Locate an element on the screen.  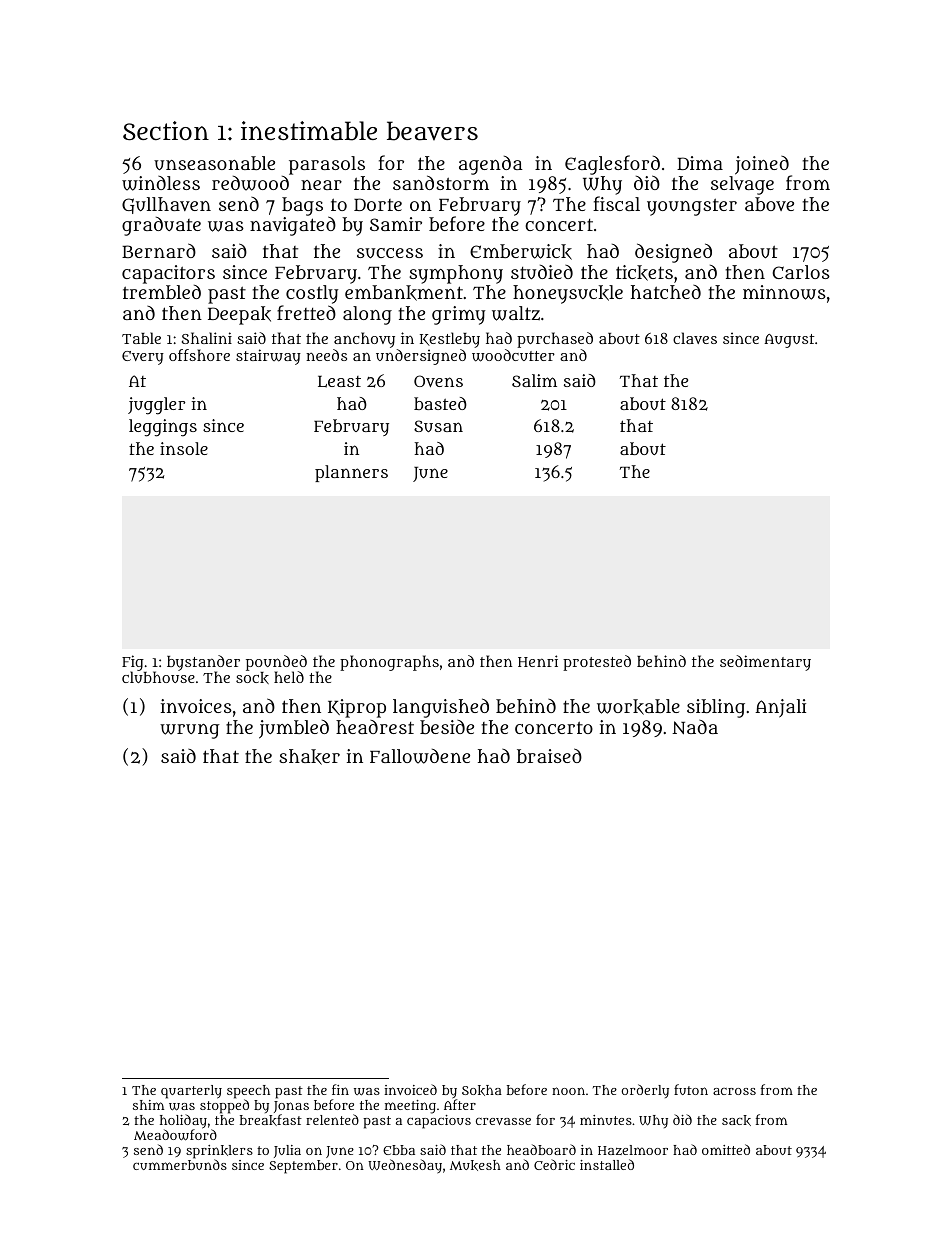
leggings is located at coordinates (163, 428).
